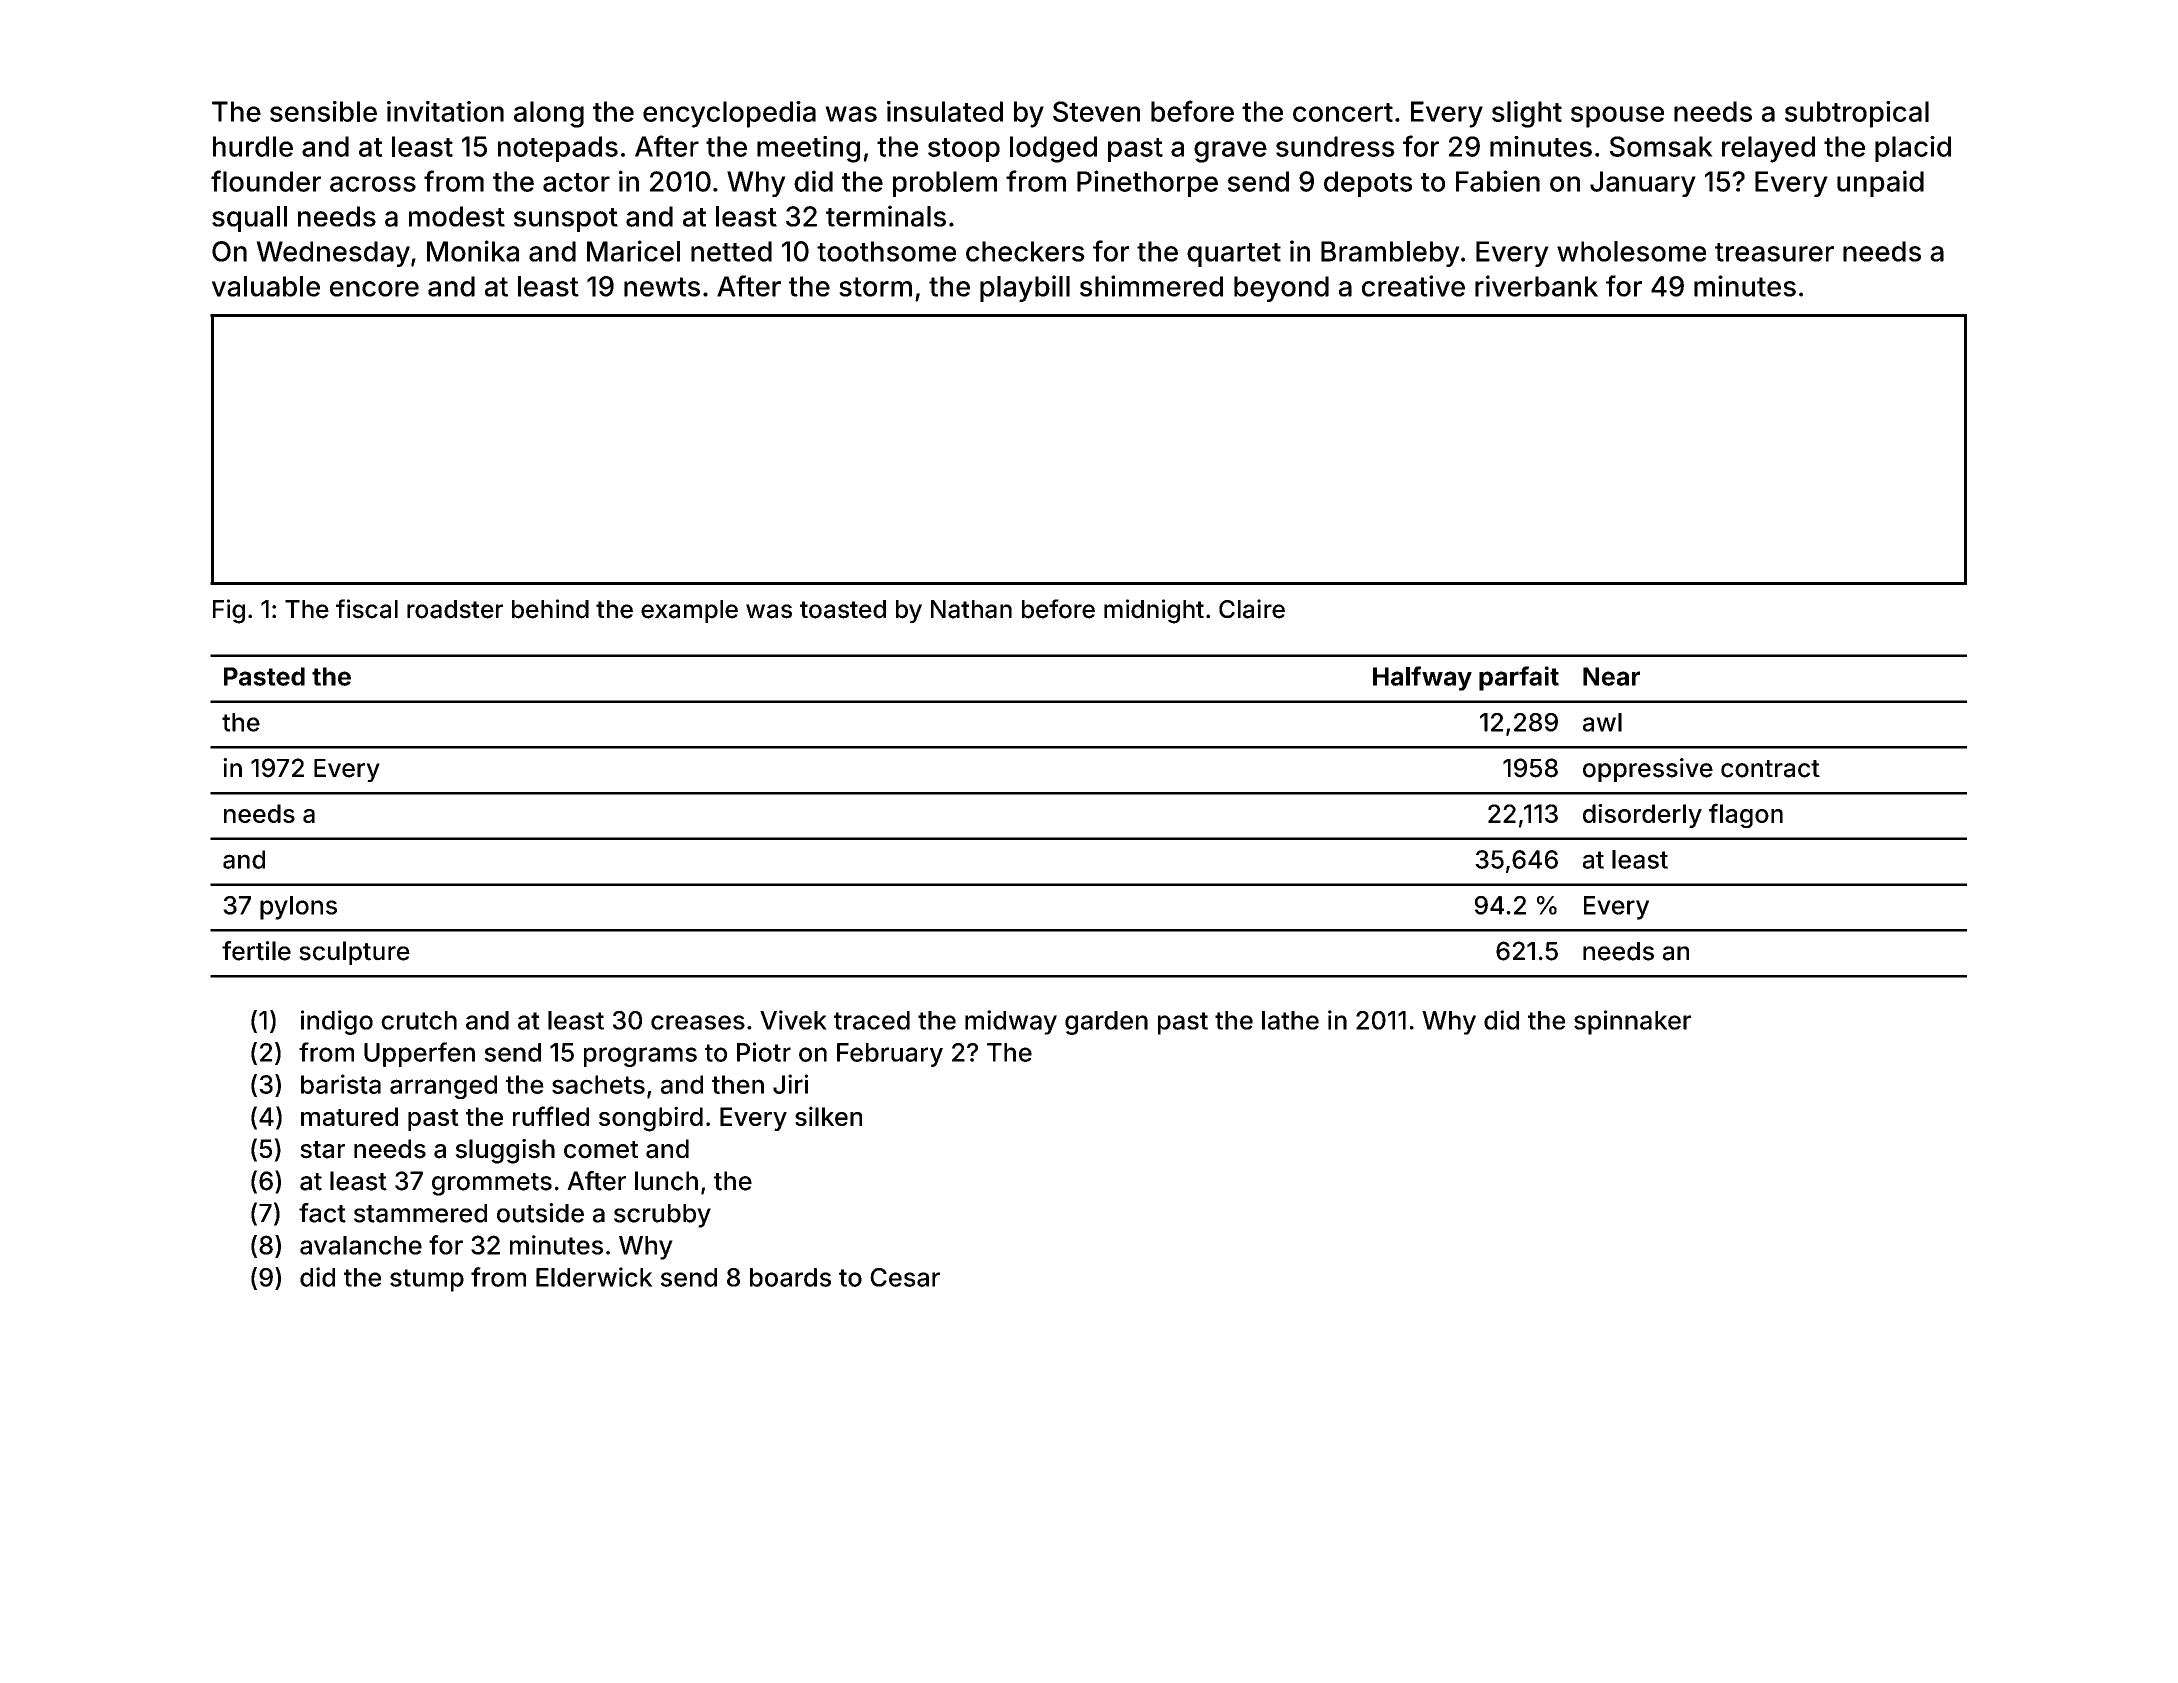 Image resolution: width=2178 pixels, height=1683 pixels. Describe the element at coordinates (971, 609) in the image. I see `Nathan` at that location.
